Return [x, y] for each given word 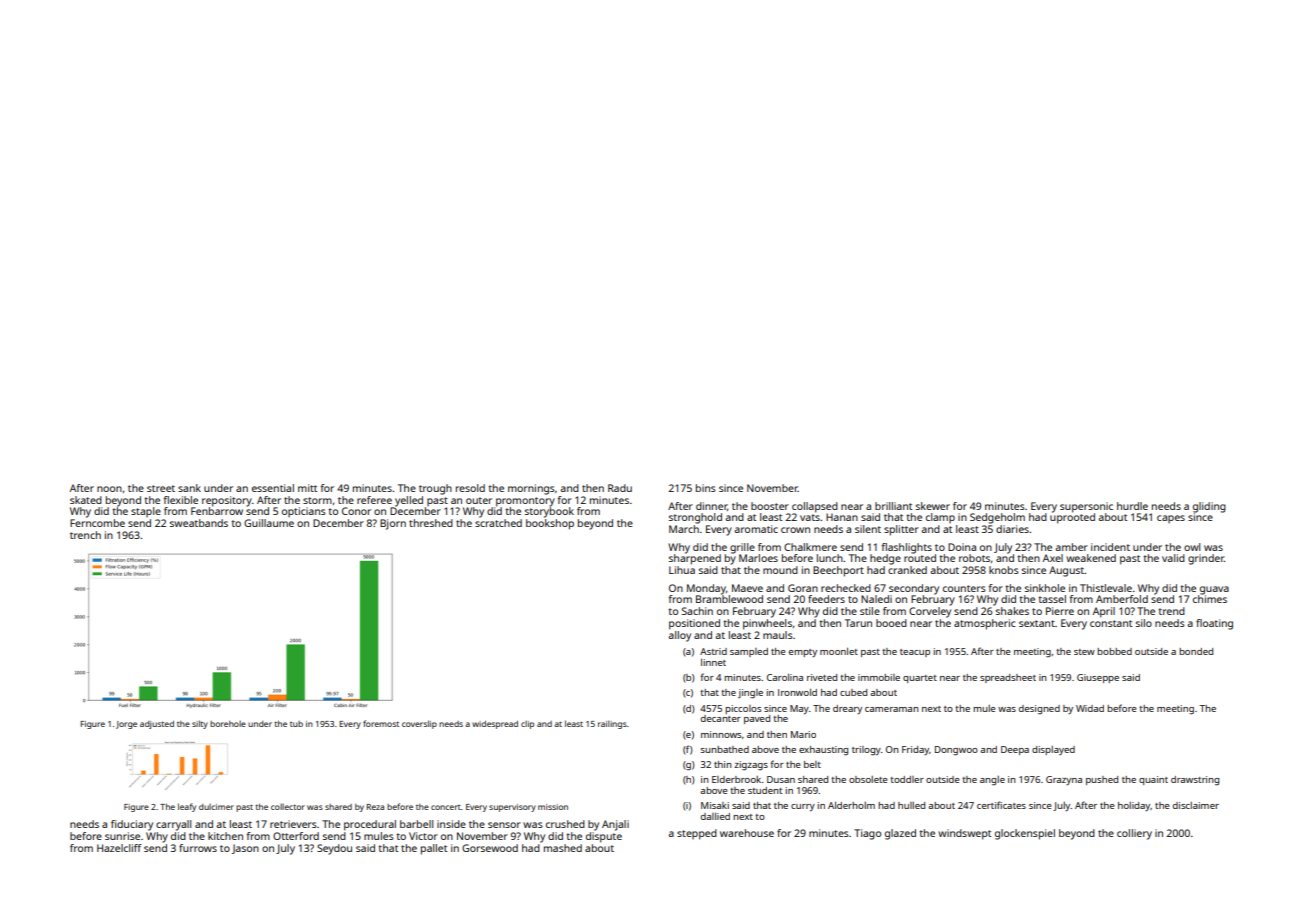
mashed [563, 848]
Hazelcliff [119, 848]
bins [706, 488]
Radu [620, 488]
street [161, 488]
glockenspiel [1025, 834]
